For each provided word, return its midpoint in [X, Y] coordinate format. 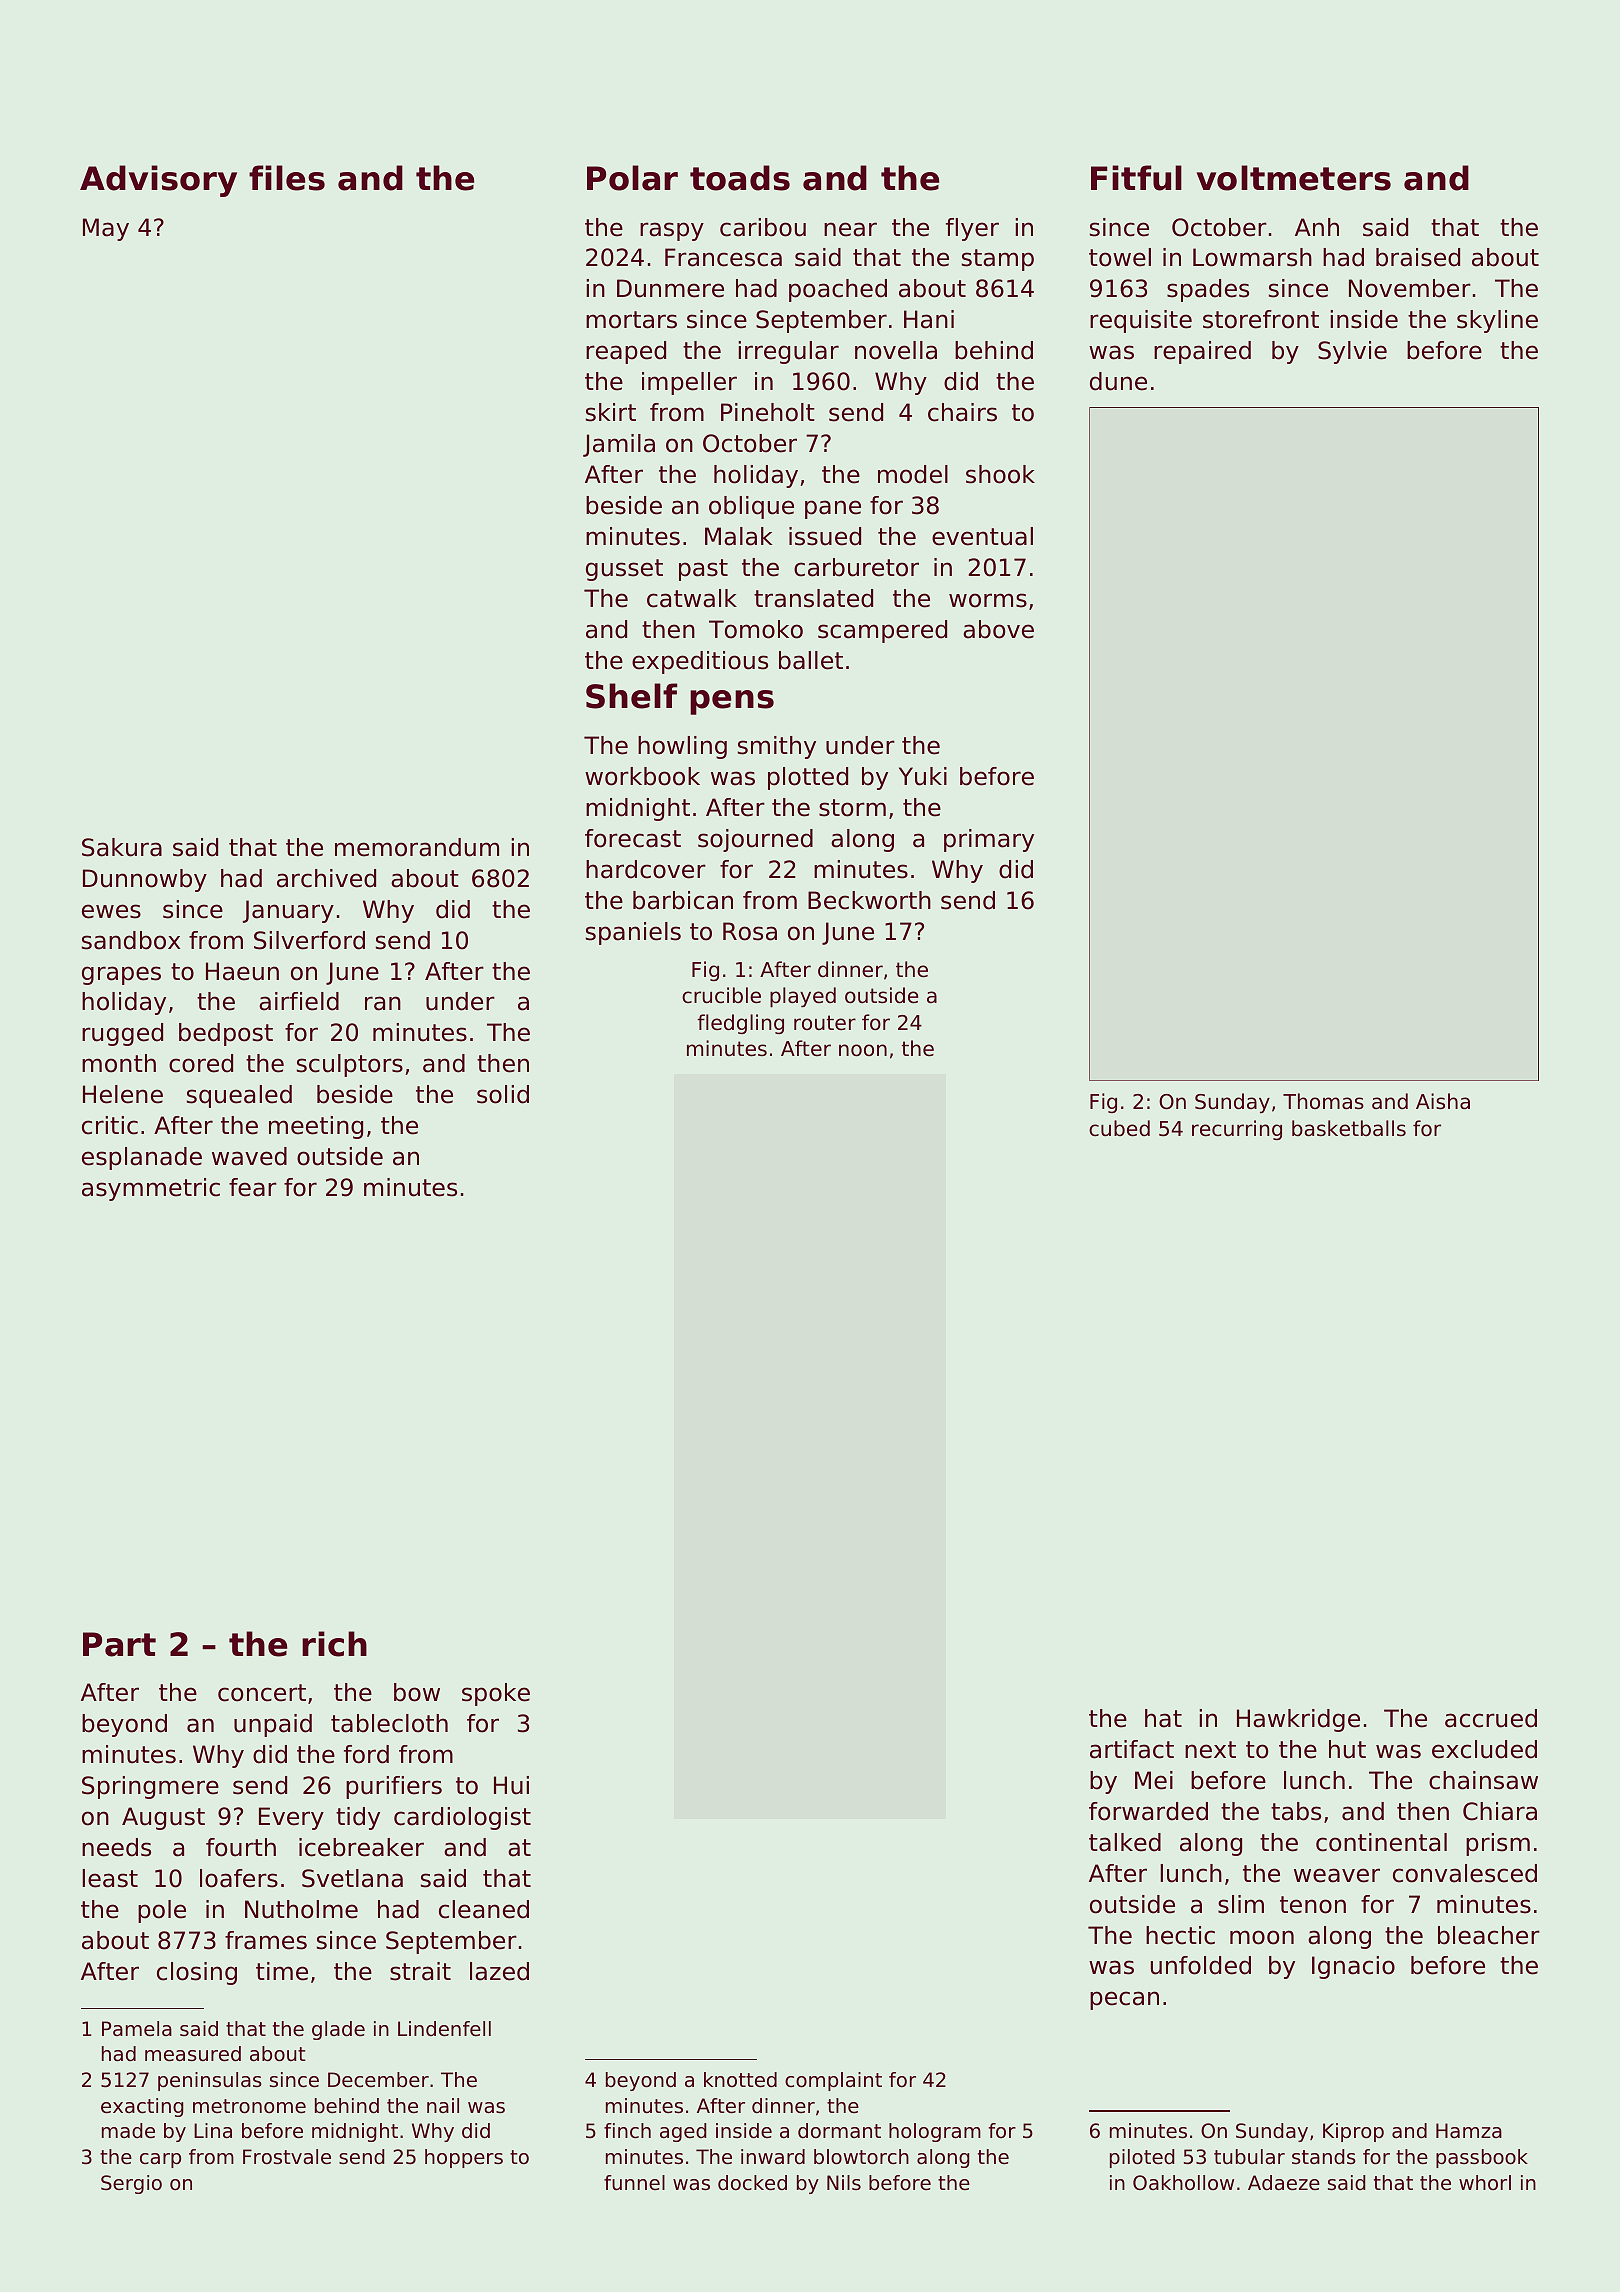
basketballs [1349, 1128]
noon [863, 1050]
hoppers [464, 2158]
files [287, 178]
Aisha [1443, 1101]
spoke [496, 1694]
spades [1208, 290]
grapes [121, 975]
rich [334, 1644]
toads [740, 178]
